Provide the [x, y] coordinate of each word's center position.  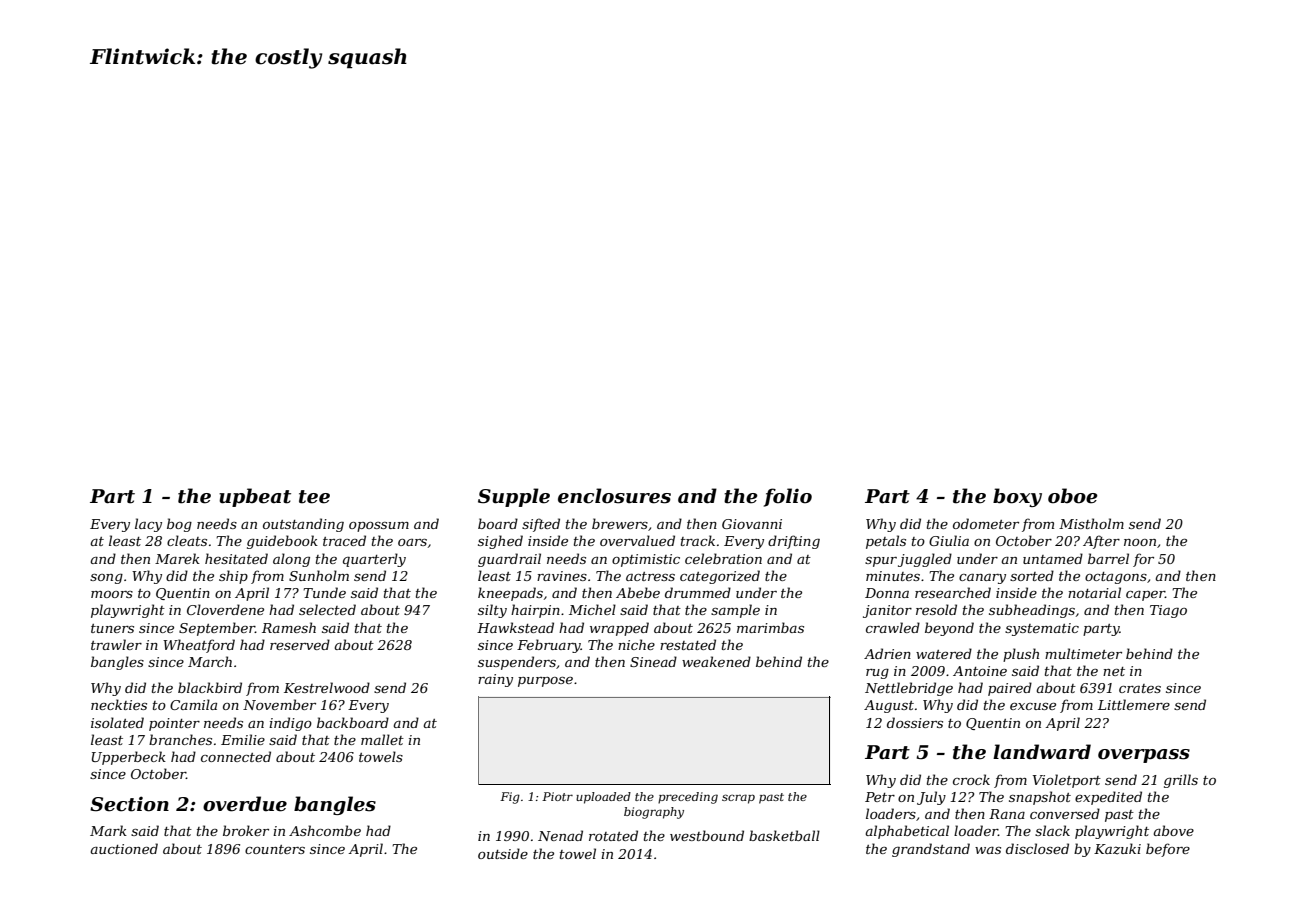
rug [877, 674]
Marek [177, 558]
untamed [1053, 558]
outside [503, 853]
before [1168, 850]
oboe [1073, 496]
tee [314, 497]
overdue [245, 804]
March [210, 661]
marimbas [770, 627]
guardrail [509, 560]
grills [1181, 781]
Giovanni [752, 524]
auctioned [124, 848]
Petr [880, 797]
